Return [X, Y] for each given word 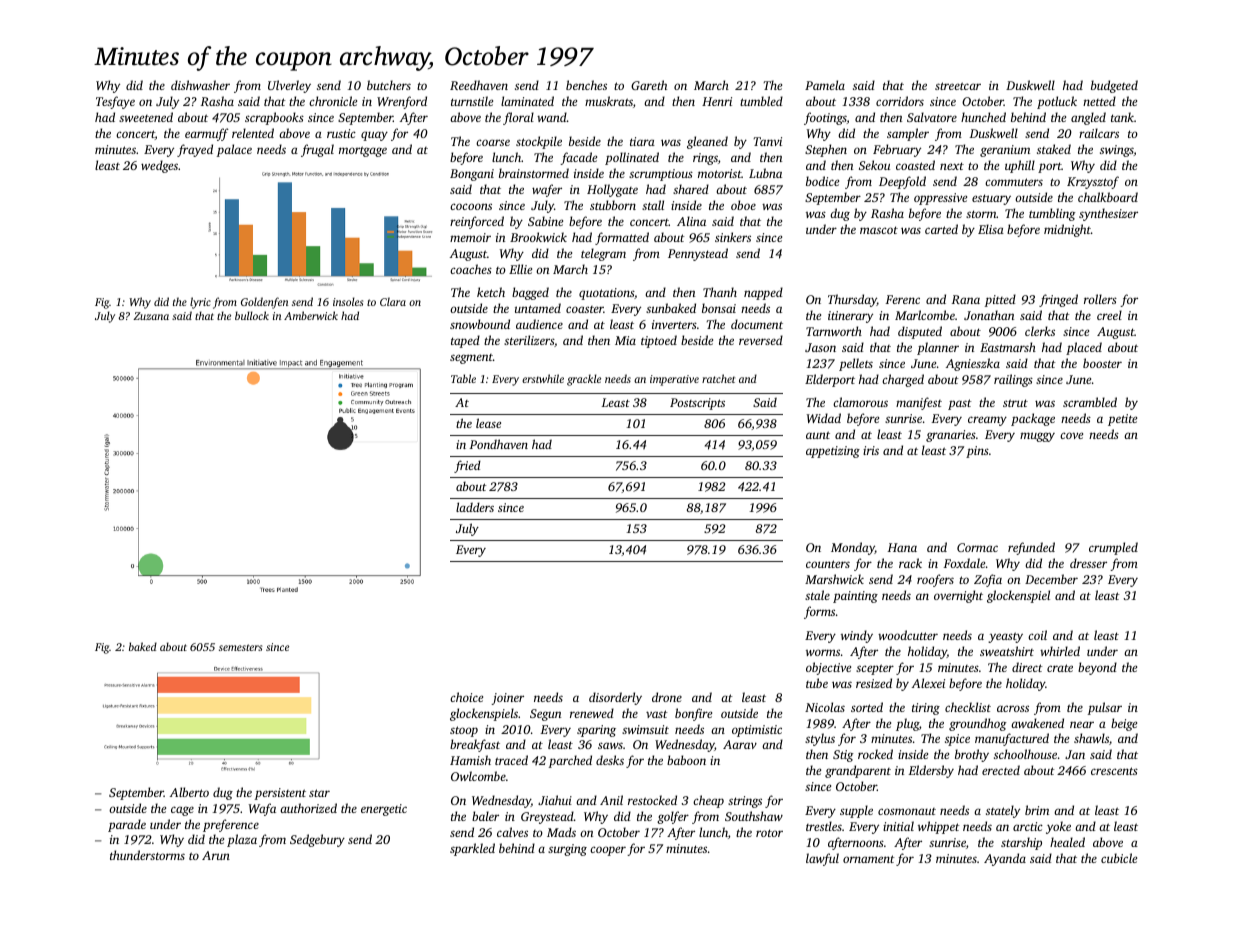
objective [828, 668]
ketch [491, 292]
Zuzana [151, 316]
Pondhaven [498, 444]
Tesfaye [115, 102]
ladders [475, 507]
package [1033, 419]
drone [667, 697]
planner [938, 348]
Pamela [825, 85]
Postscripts [697, 404]
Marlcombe [925, 315]
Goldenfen [264, 303]
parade [127, 825]
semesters [240, 647]
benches [586, 85]
